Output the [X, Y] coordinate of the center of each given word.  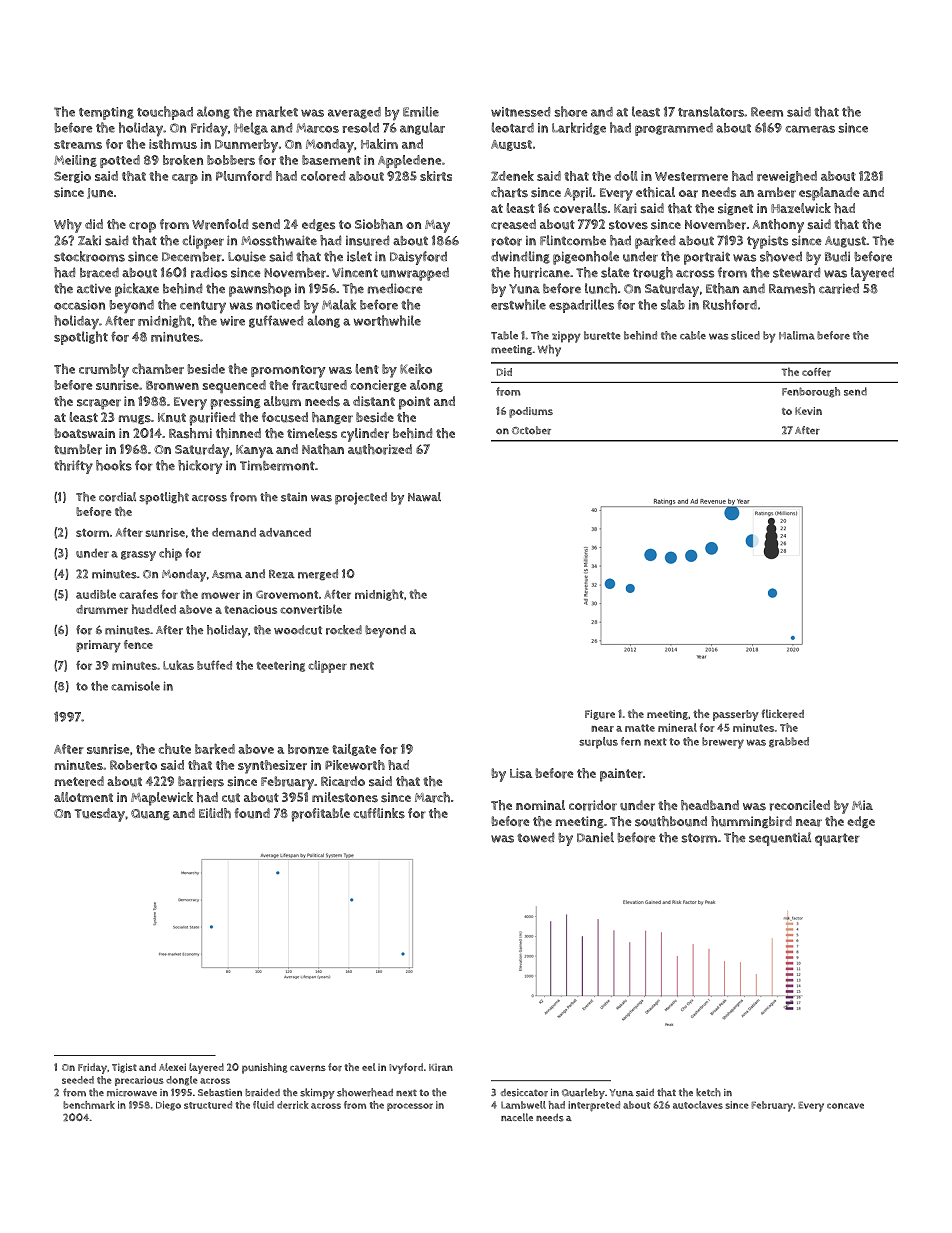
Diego [168, 1106]
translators [711, 111]
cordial [117, 497]
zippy [566, 337]
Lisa [521, 773]
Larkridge [579, 128]
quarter [837, 839]
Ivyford [406, 1068]
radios [209, 272]
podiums [531, 412]
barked [215, 749]
